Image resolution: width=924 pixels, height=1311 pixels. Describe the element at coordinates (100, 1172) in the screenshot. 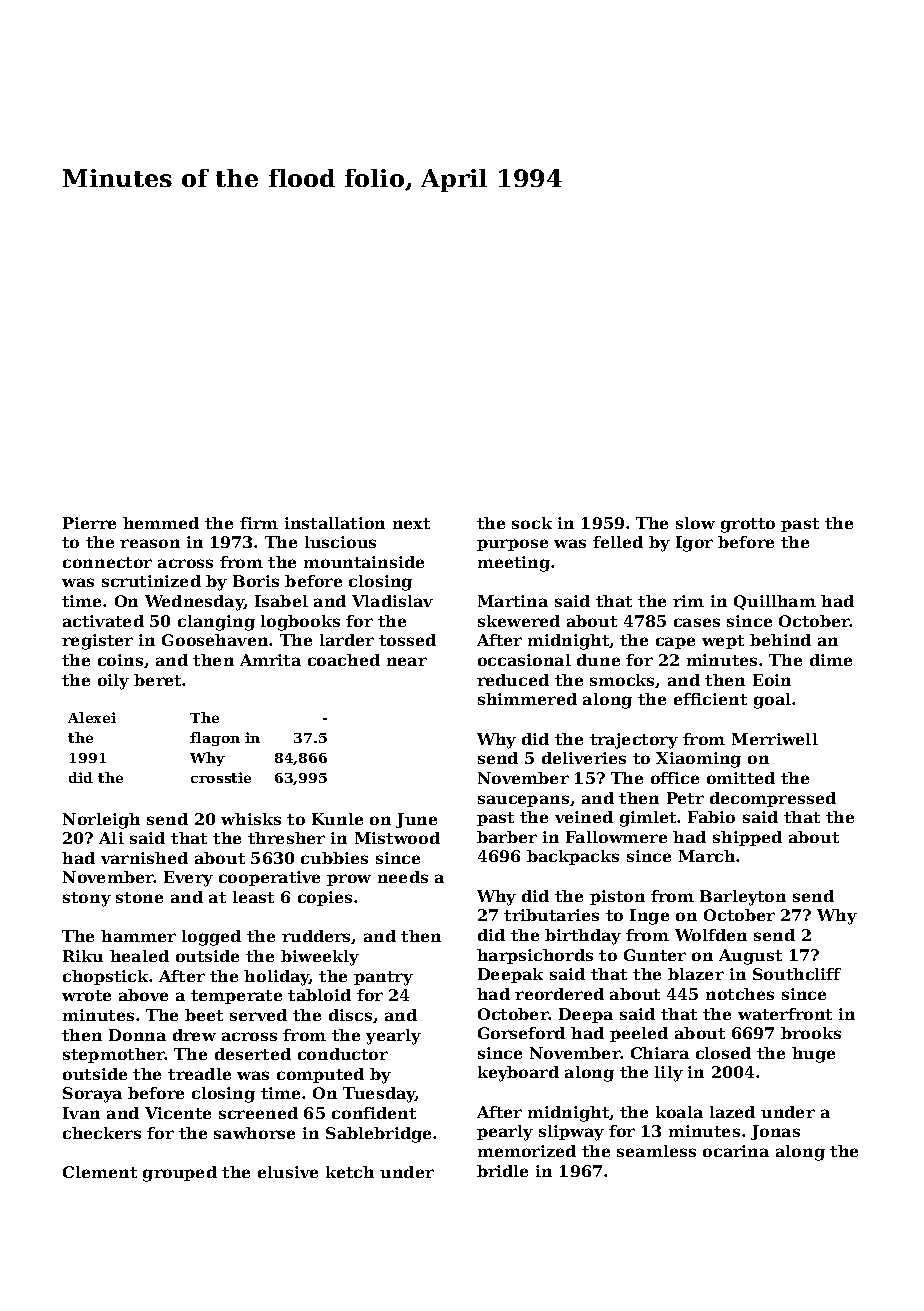

I see `Clement` at that location.
